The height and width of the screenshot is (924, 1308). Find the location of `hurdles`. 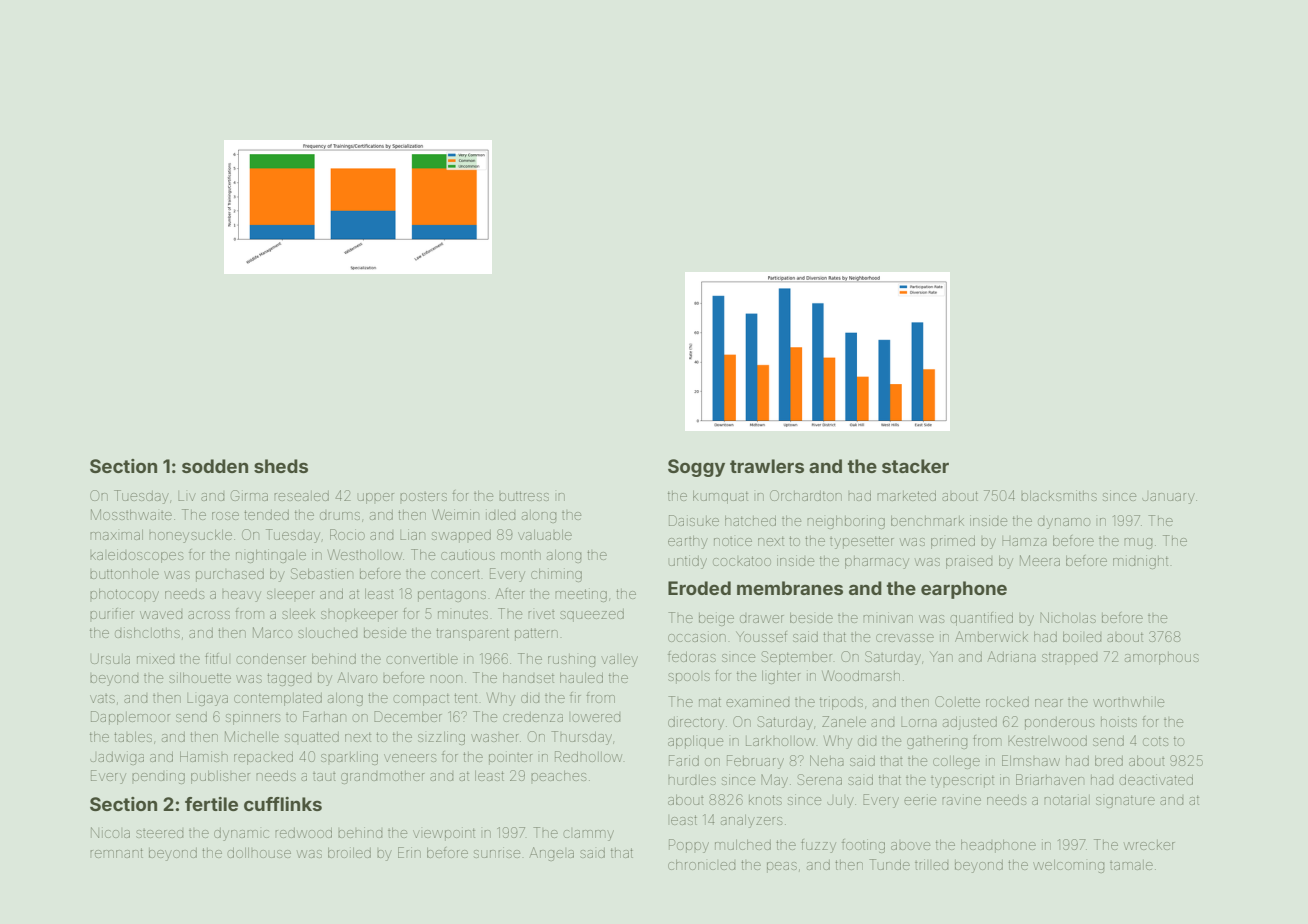

hurdles is located at coordinates (692, 780).
